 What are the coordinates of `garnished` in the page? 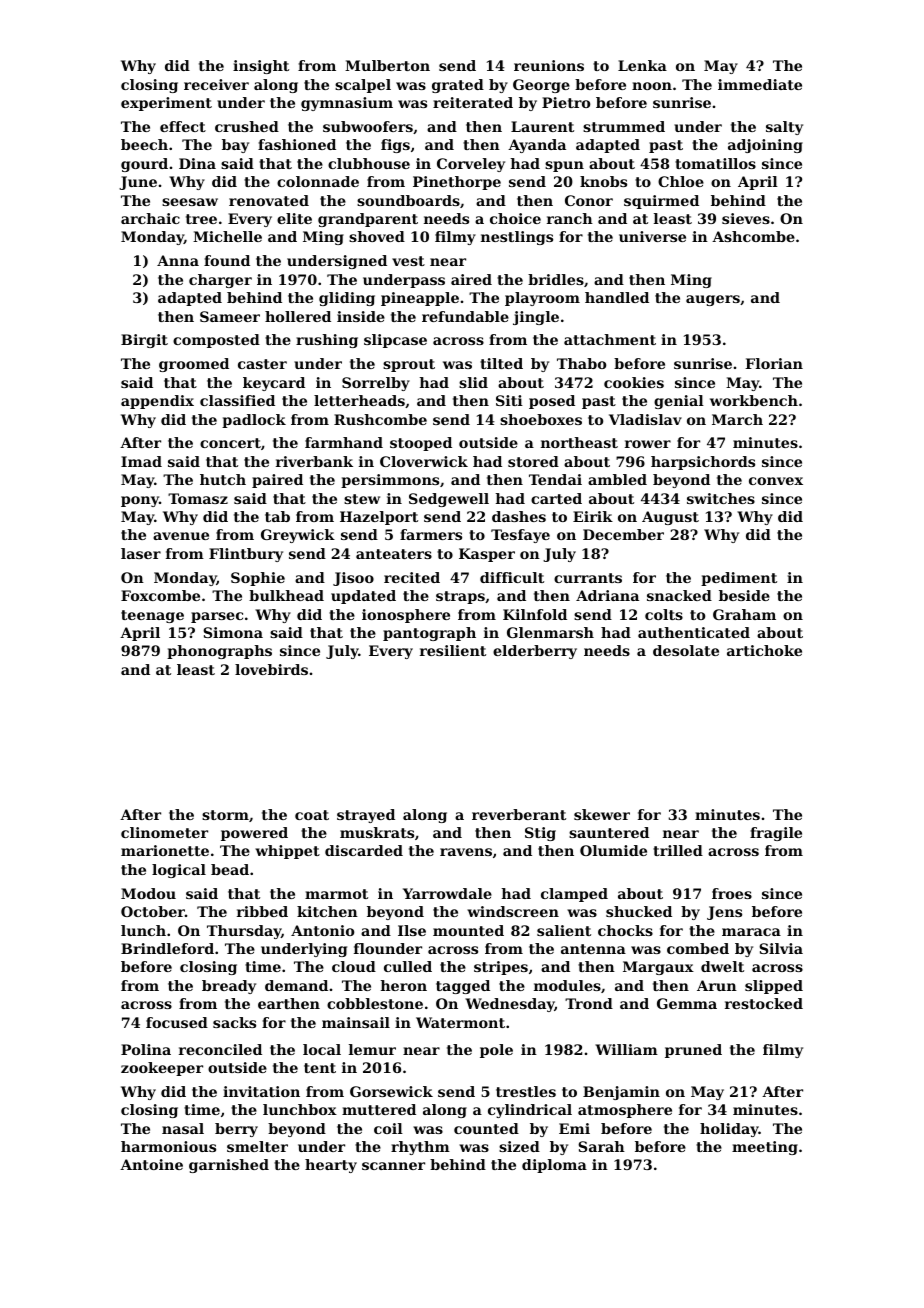 It's located at (229, 1166).
